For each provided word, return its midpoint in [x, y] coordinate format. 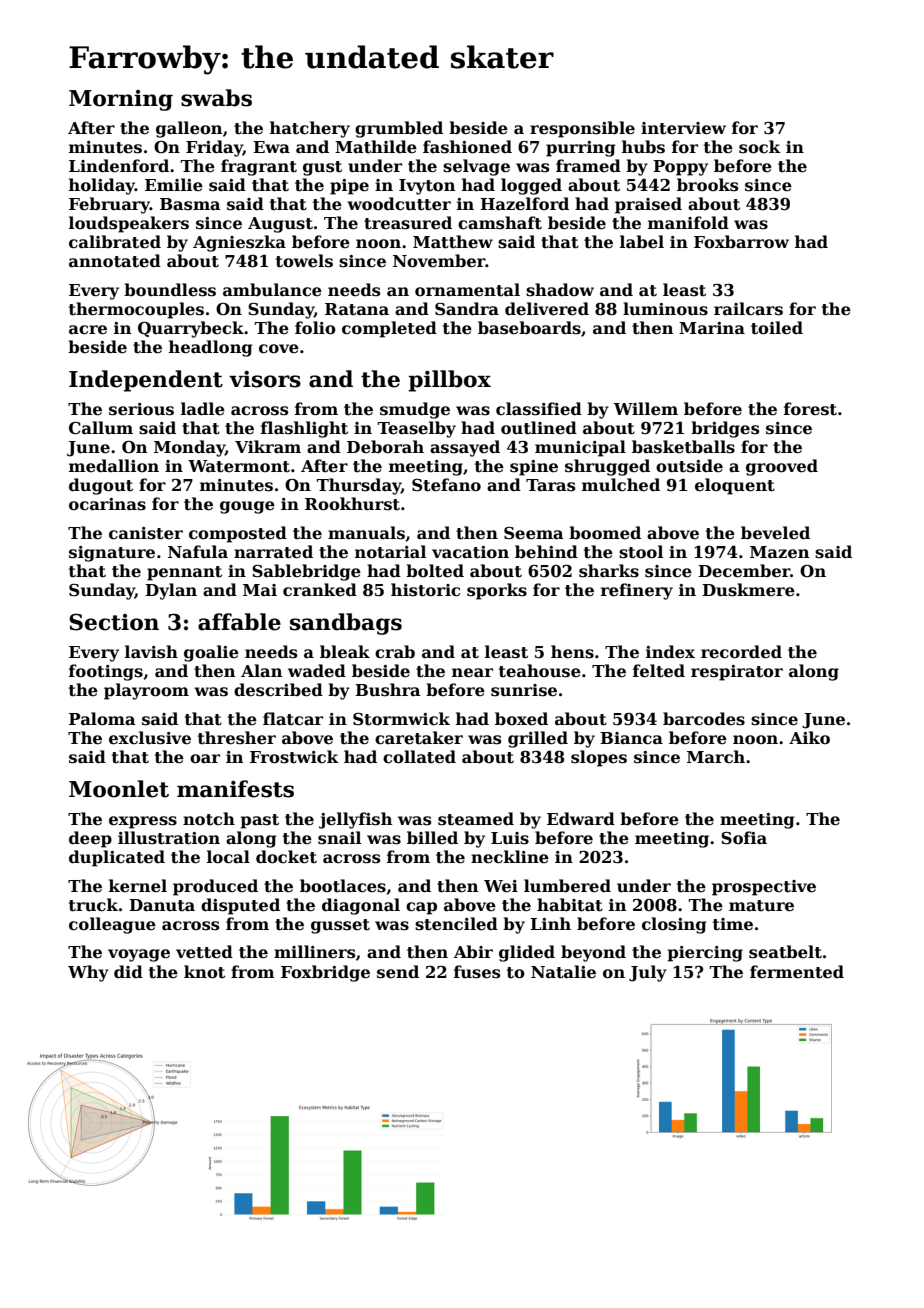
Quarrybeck [191, 329]
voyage [139, 955]
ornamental [467, 290]
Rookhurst [352, 504]
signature [112, 554]
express [143, 822]
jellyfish [355, 820]
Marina [712, 328]
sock [760, 147]
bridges [725, 429]
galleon [189, 129]
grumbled [399, 129]
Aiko [809, 737]
